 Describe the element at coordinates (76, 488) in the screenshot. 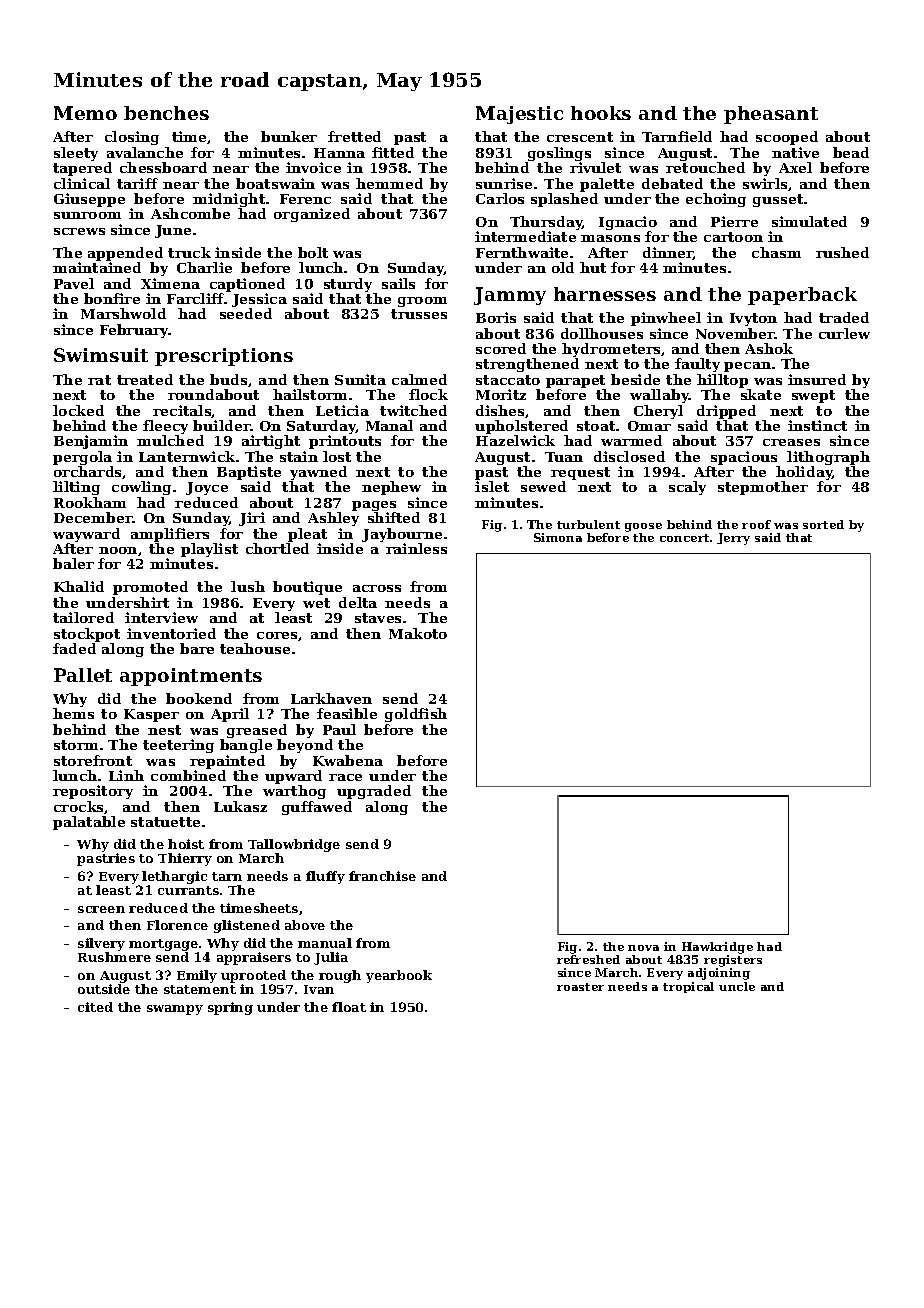

I see `lilting` at that location.
